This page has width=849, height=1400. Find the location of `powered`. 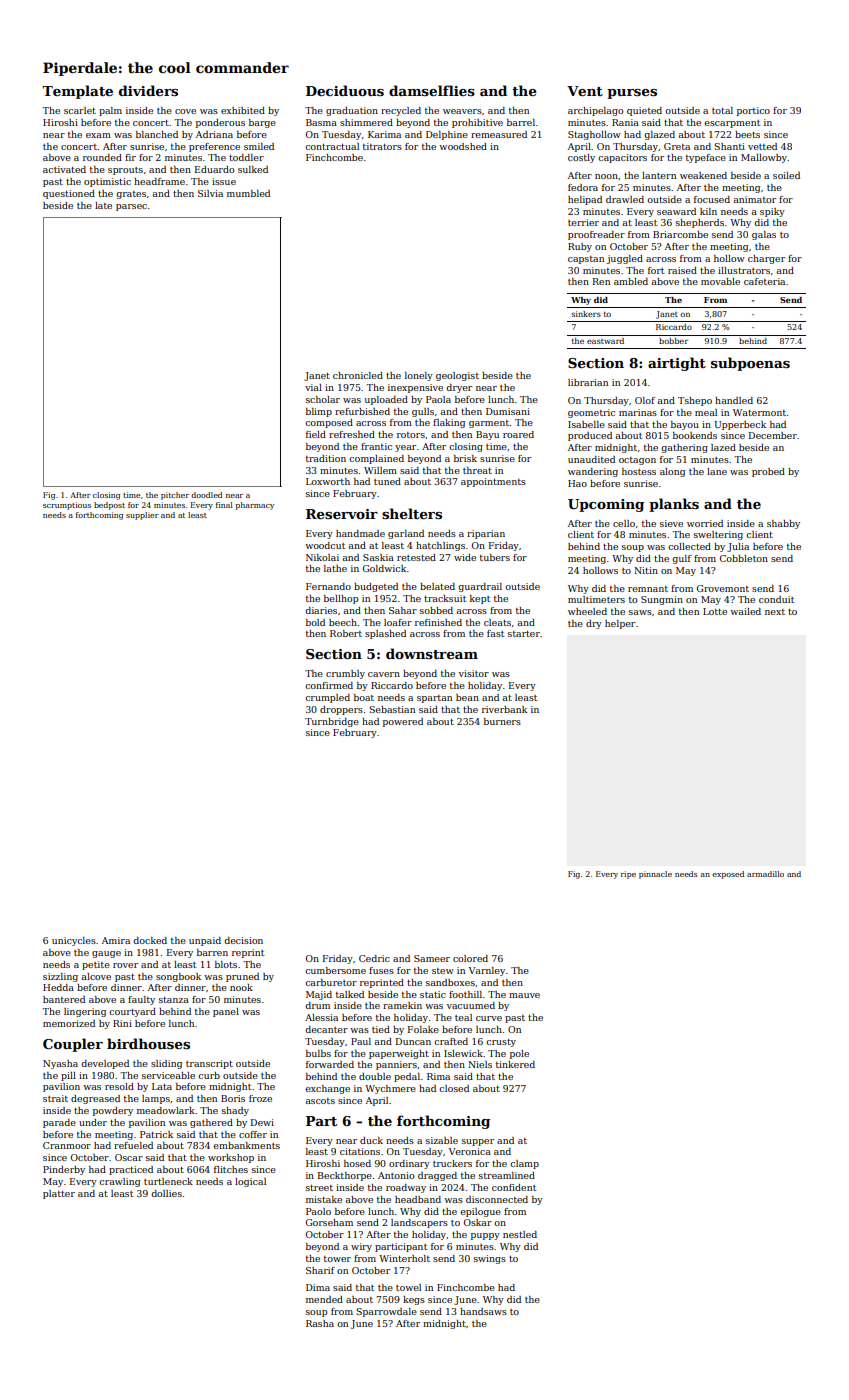

powered is located at coordinates (403, 722).
